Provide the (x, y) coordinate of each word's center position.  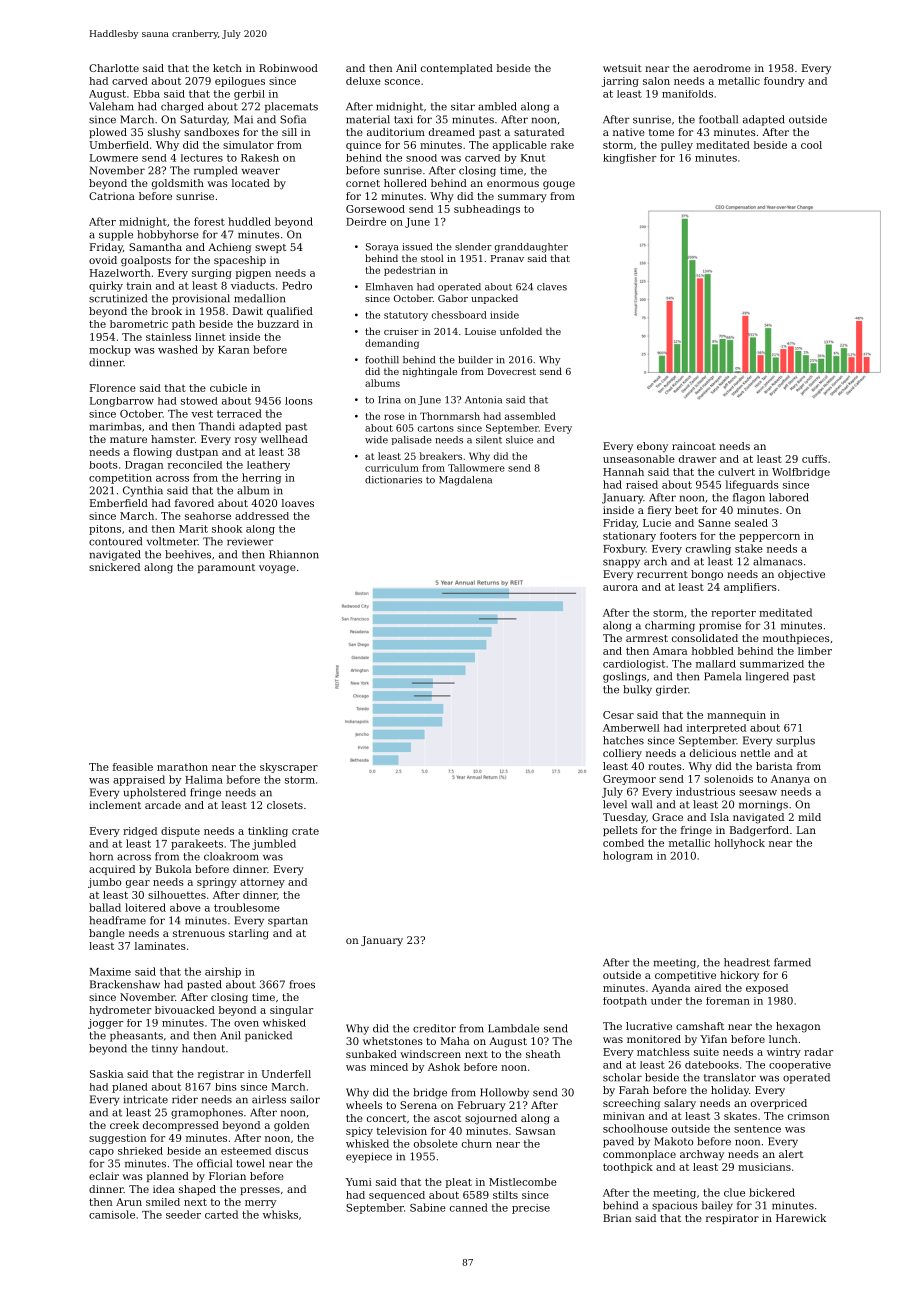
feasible (133, 767)
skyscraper (289, 768)
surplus (795, 741)
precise (531, 1209)
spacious (675, 1207)
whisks (280, 1214)
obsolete (436, 1143)
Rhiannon (294, 554)
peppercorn (769, 538)
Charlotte (114, 68)
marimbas (116, 426)
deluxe (363, 81)
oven (246, 1024)
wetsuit (622, 68)
